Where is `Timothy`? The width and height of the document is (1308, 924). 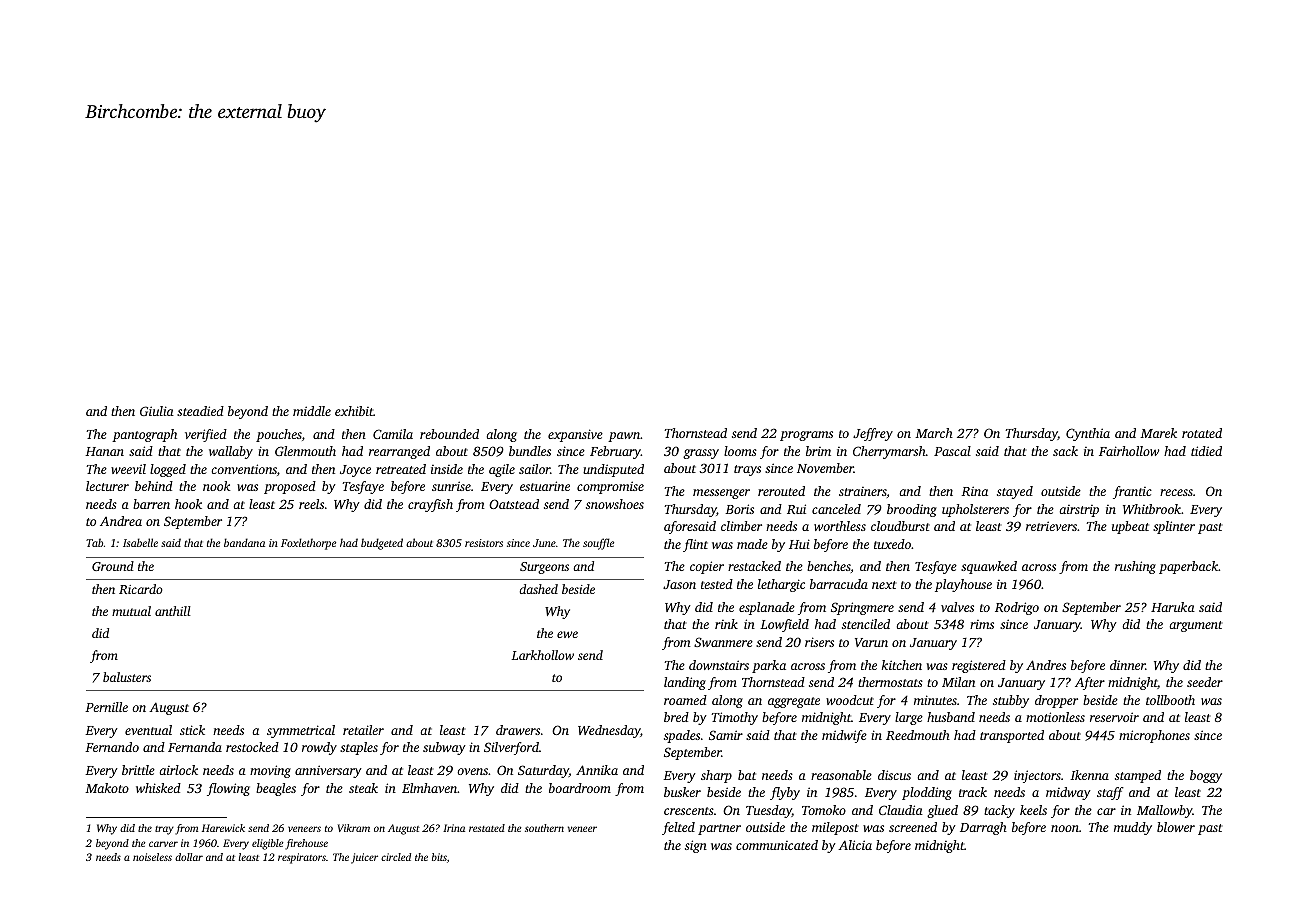 Timothy is located at coordinates (734, 718).
